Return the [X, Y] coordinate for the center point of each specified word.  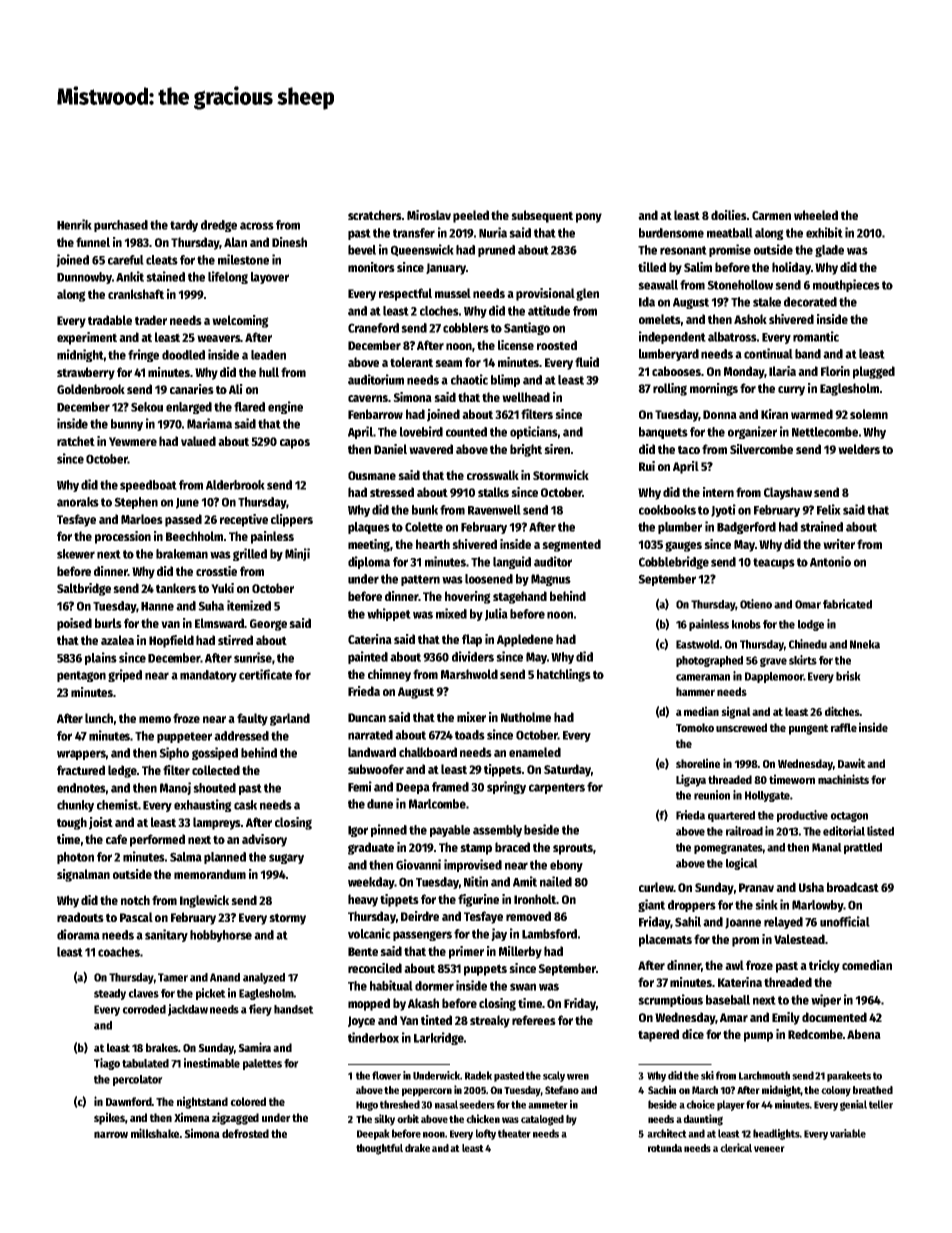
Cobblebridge [674, 562]
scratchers [375, 215]
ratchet [76, 441]
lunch [99, 718]
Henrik [74, 224]
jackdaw [188, 1010]
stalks [493, 492]
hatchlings [564, 675]
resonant [683, 250]
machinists [843, 779]
